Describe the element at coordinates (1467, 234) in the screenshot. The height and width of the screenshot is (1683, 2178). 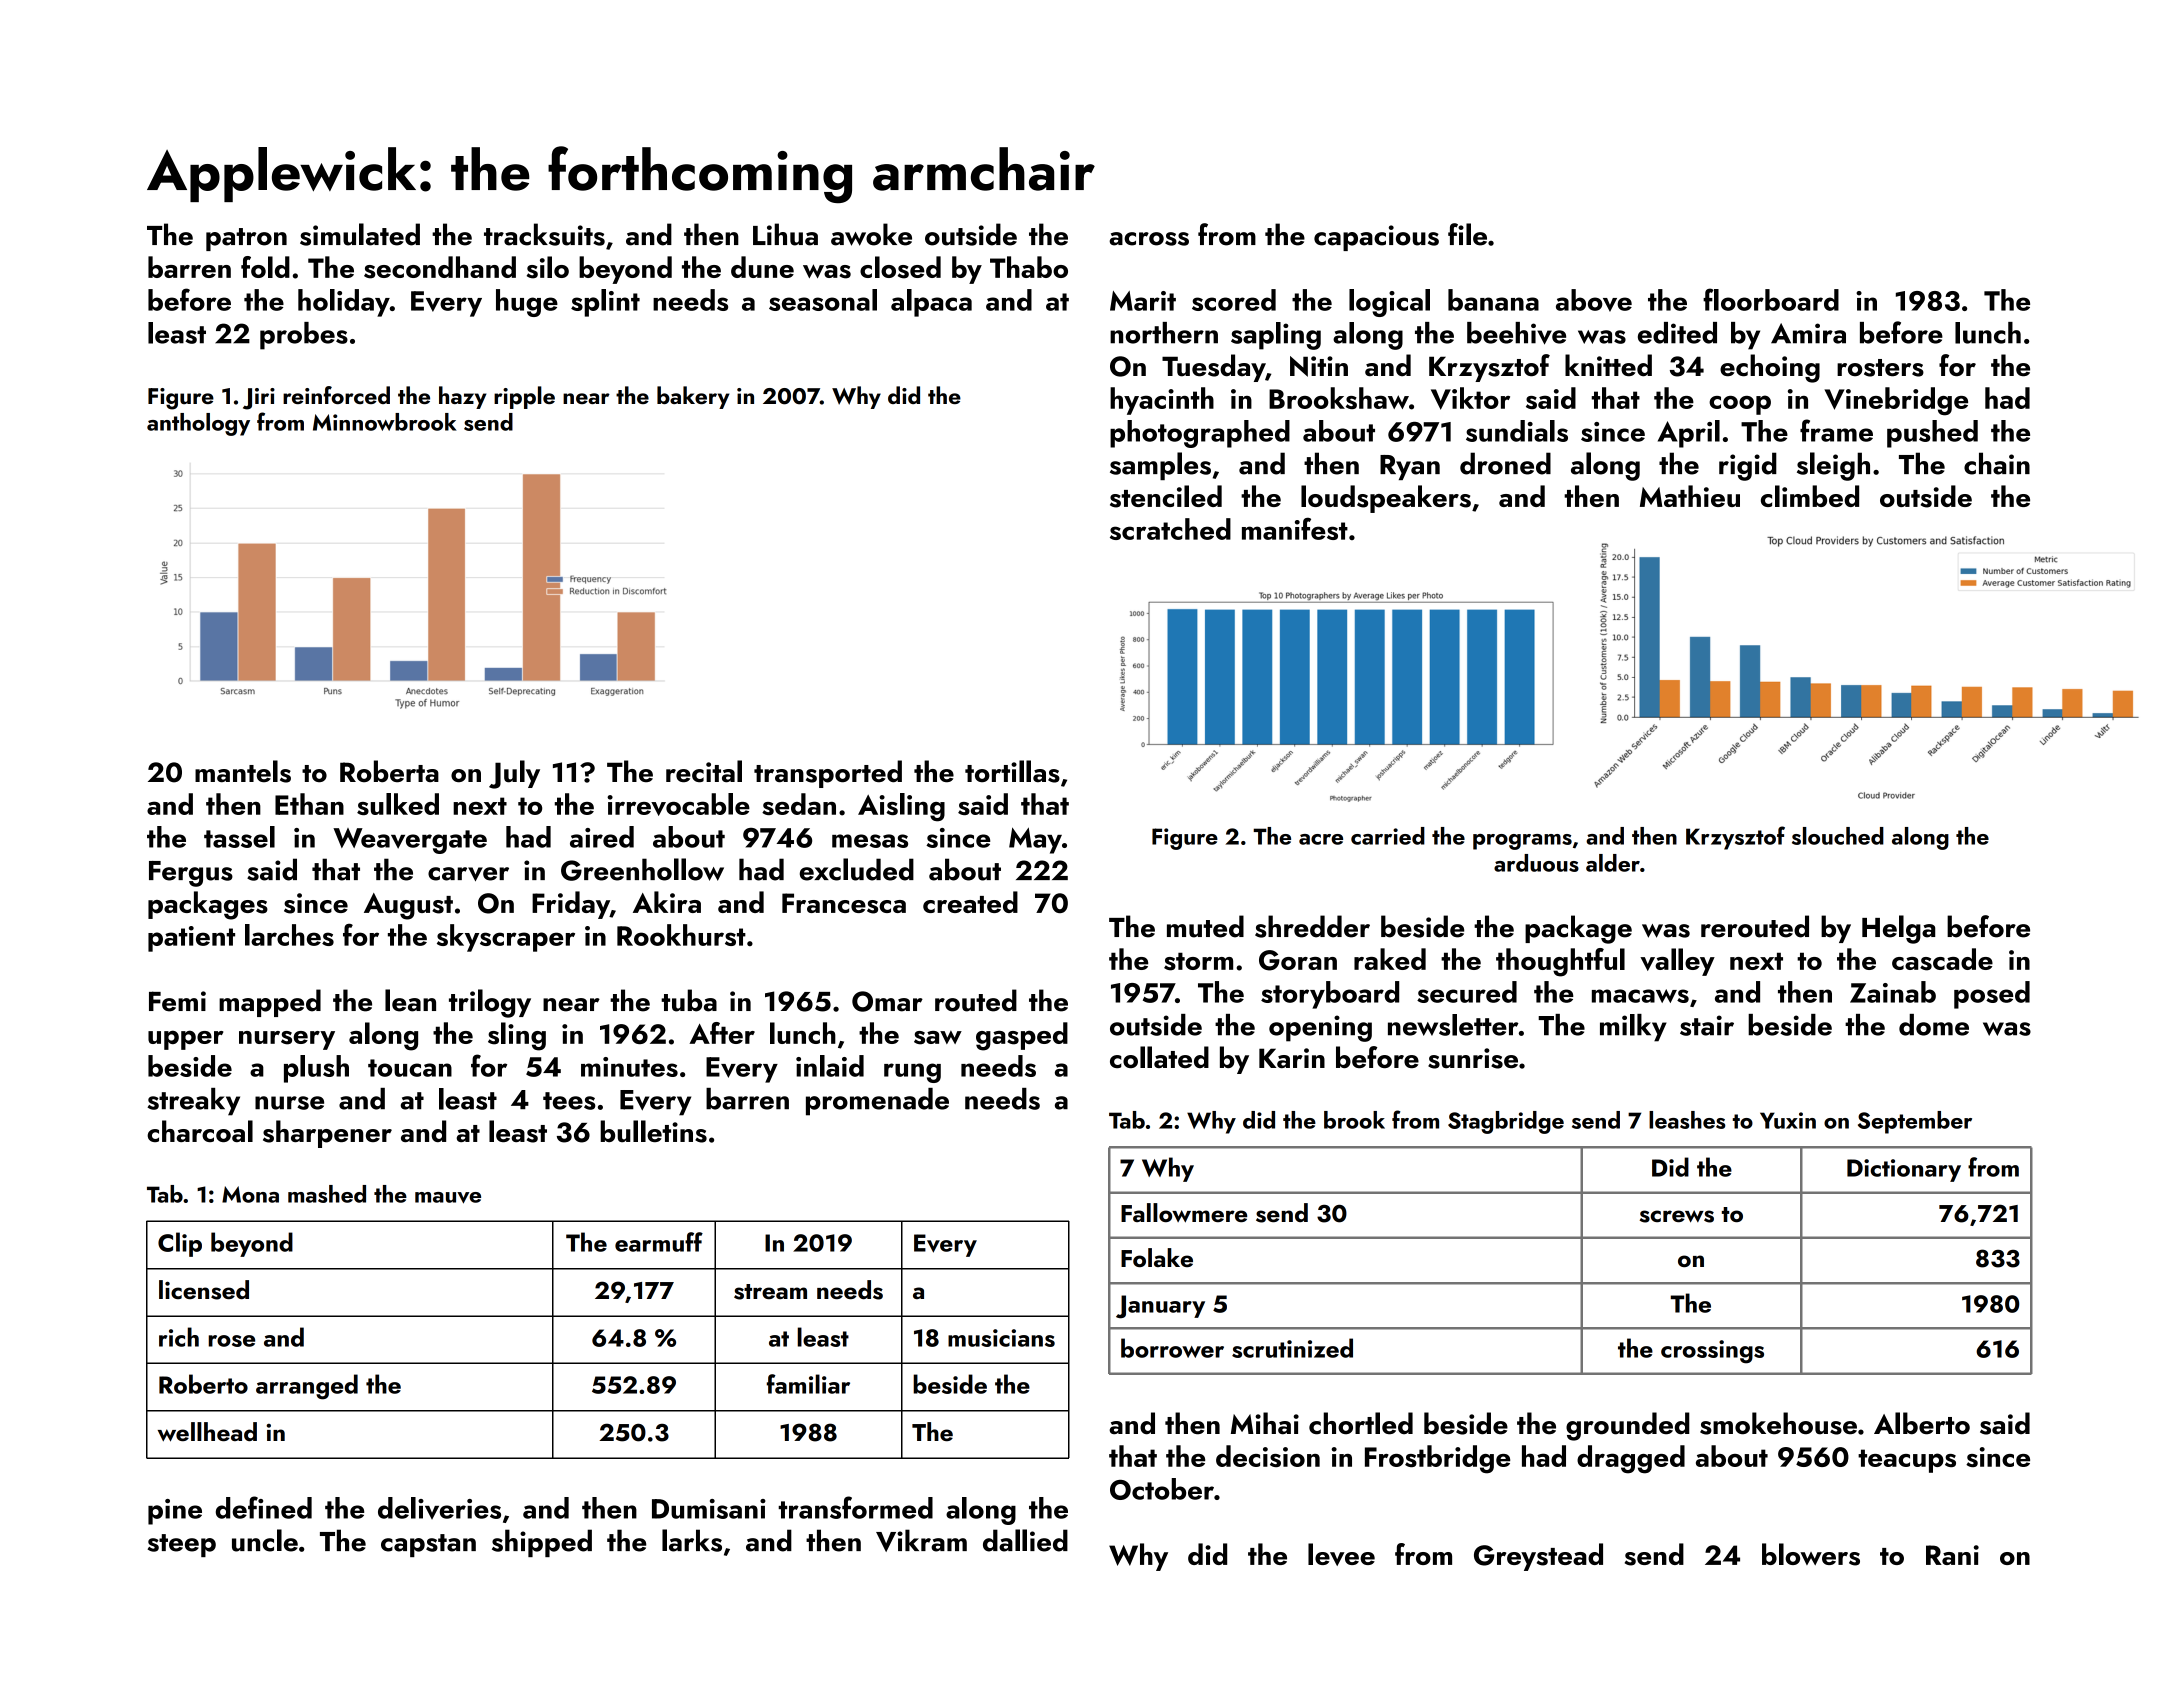
I see `file` at that location.
